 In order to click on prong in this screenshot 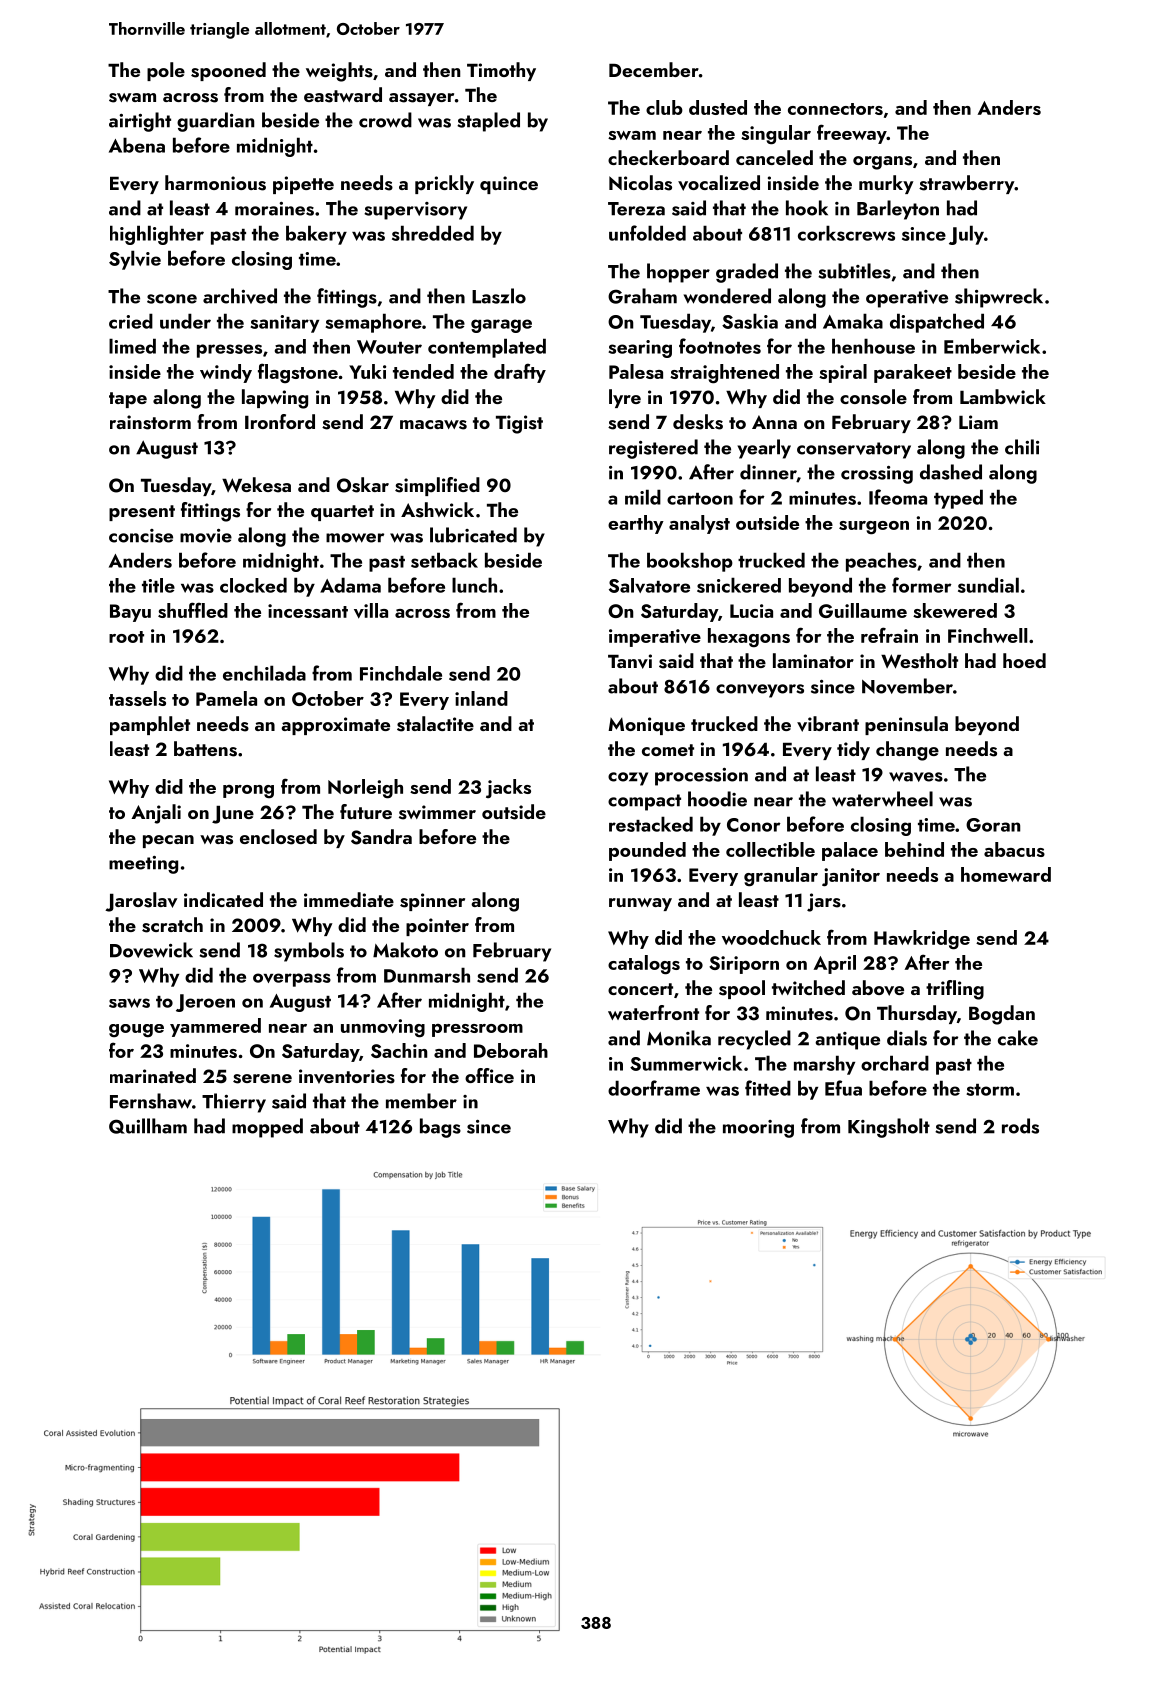, I will do `click(248, 791)`.
